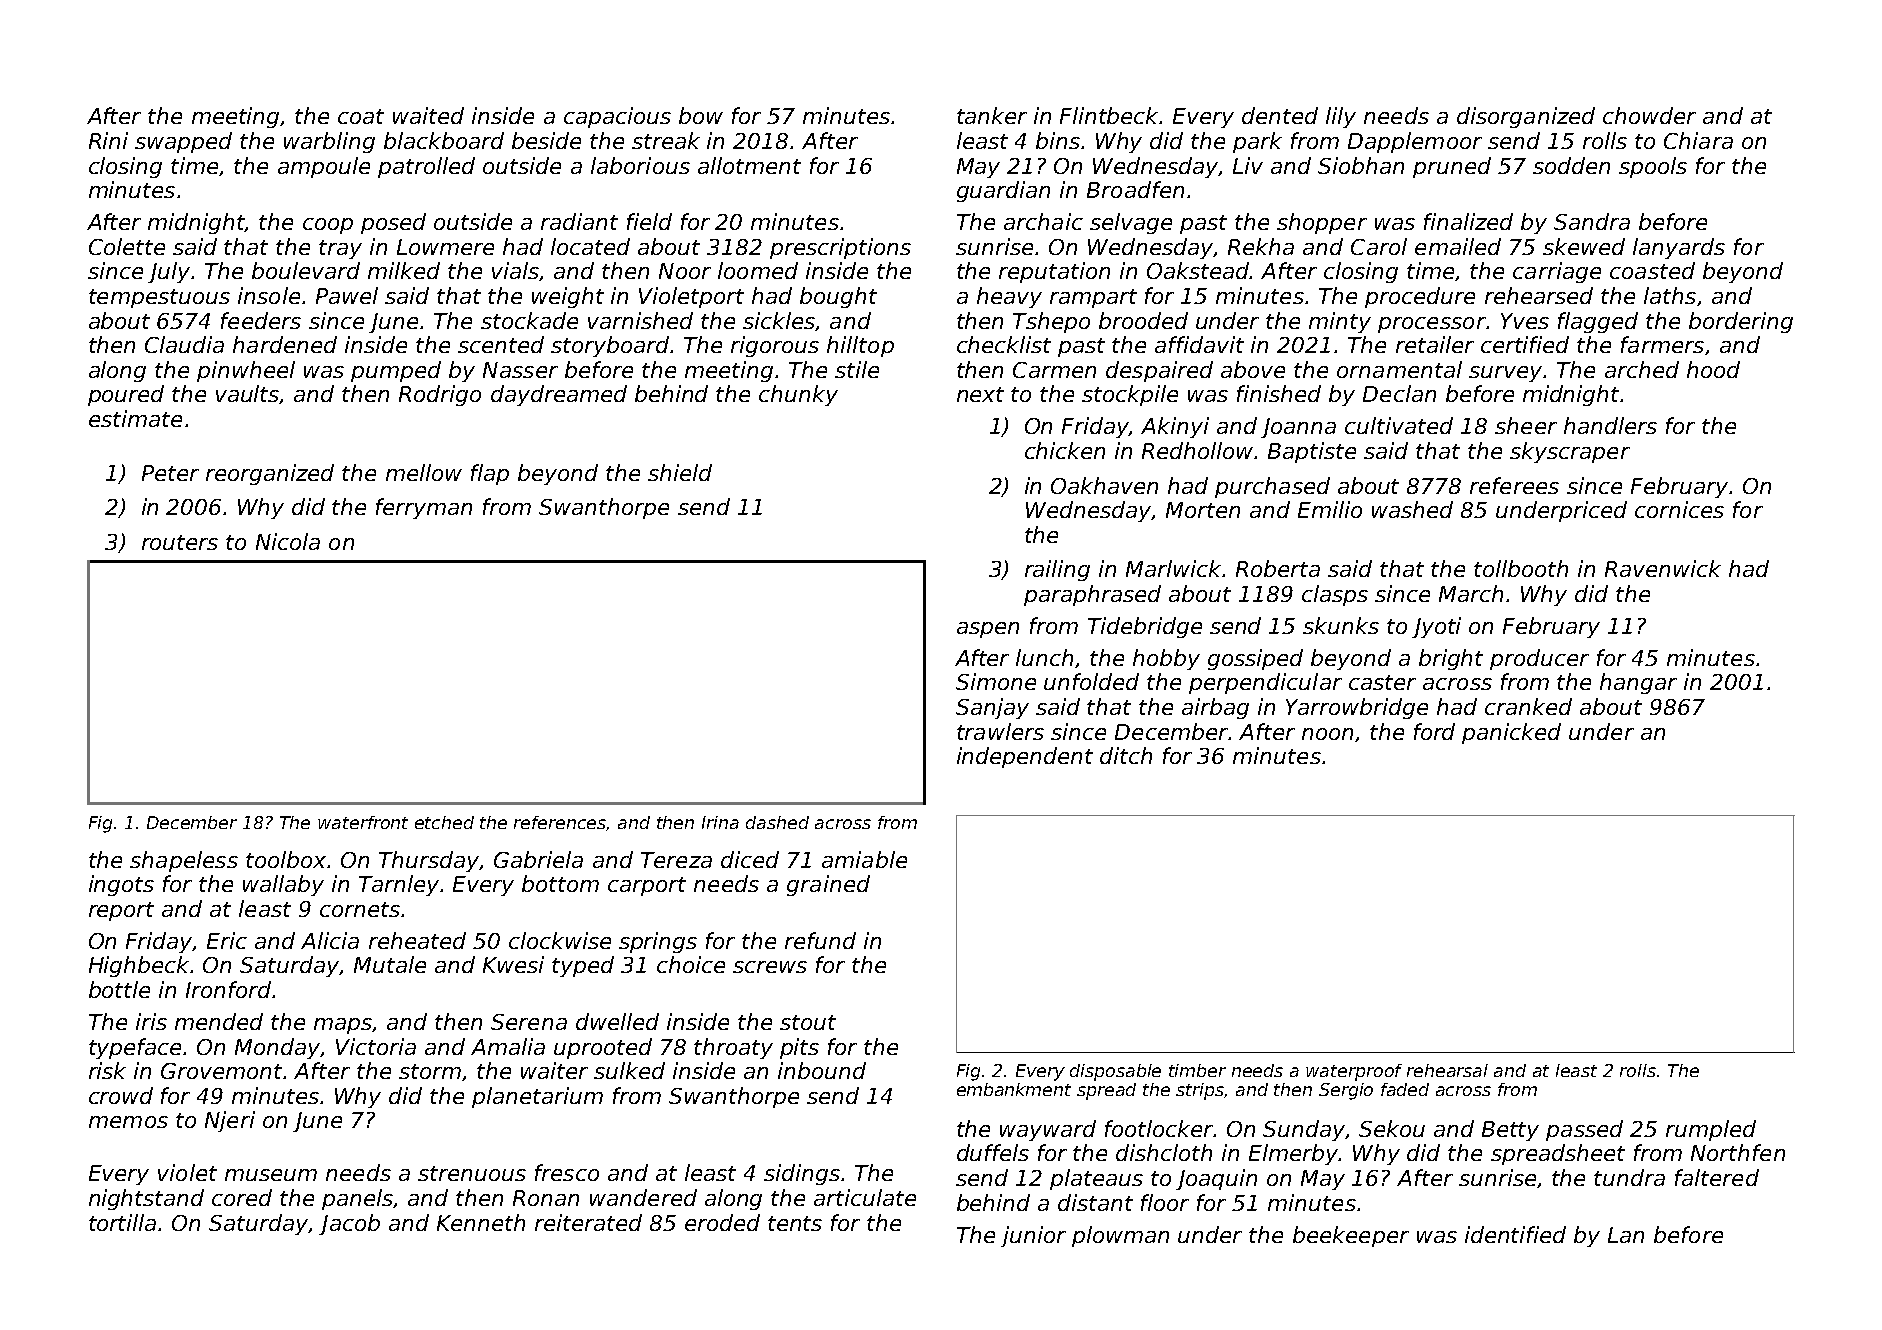  What do you see at coordinates (1649, 115) in the document?
I see `chowder` at bounding box center [1649, 115].
